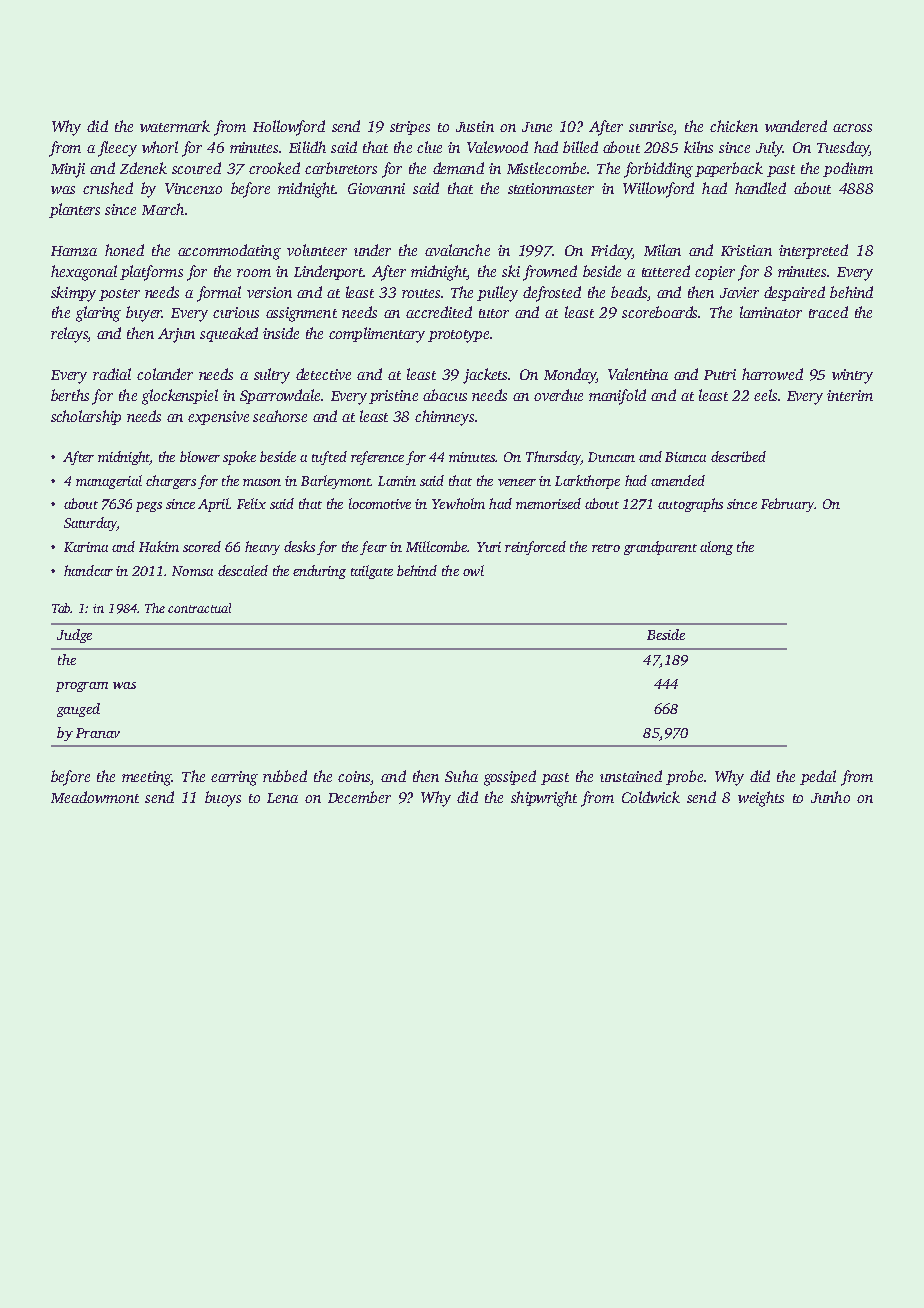 This document has width=924, height=1308. What do you see at coordinates (852, 128) in the document?
I see `across` at bounding box center [852, 128].
